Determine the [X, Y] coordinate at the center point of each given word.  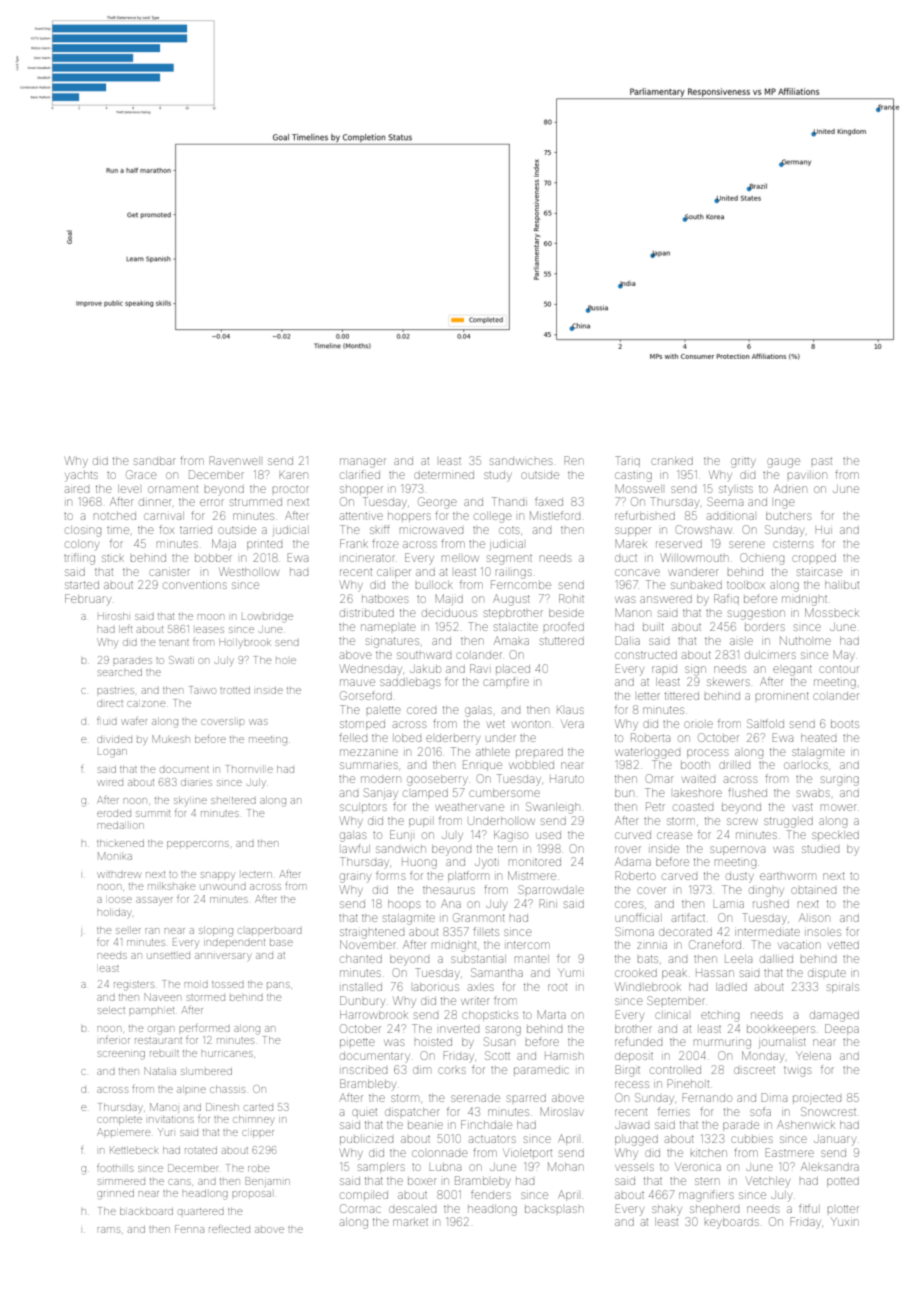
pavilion [807, 475]
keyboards [732, 1223]
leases [210, 630]
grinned [115, 1194]
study [498, 477]
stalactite [516, 627]
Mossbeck [831, 612]
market [410, 1222]
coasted [693, 807]
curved [633, 835]
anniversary [223, 957]
